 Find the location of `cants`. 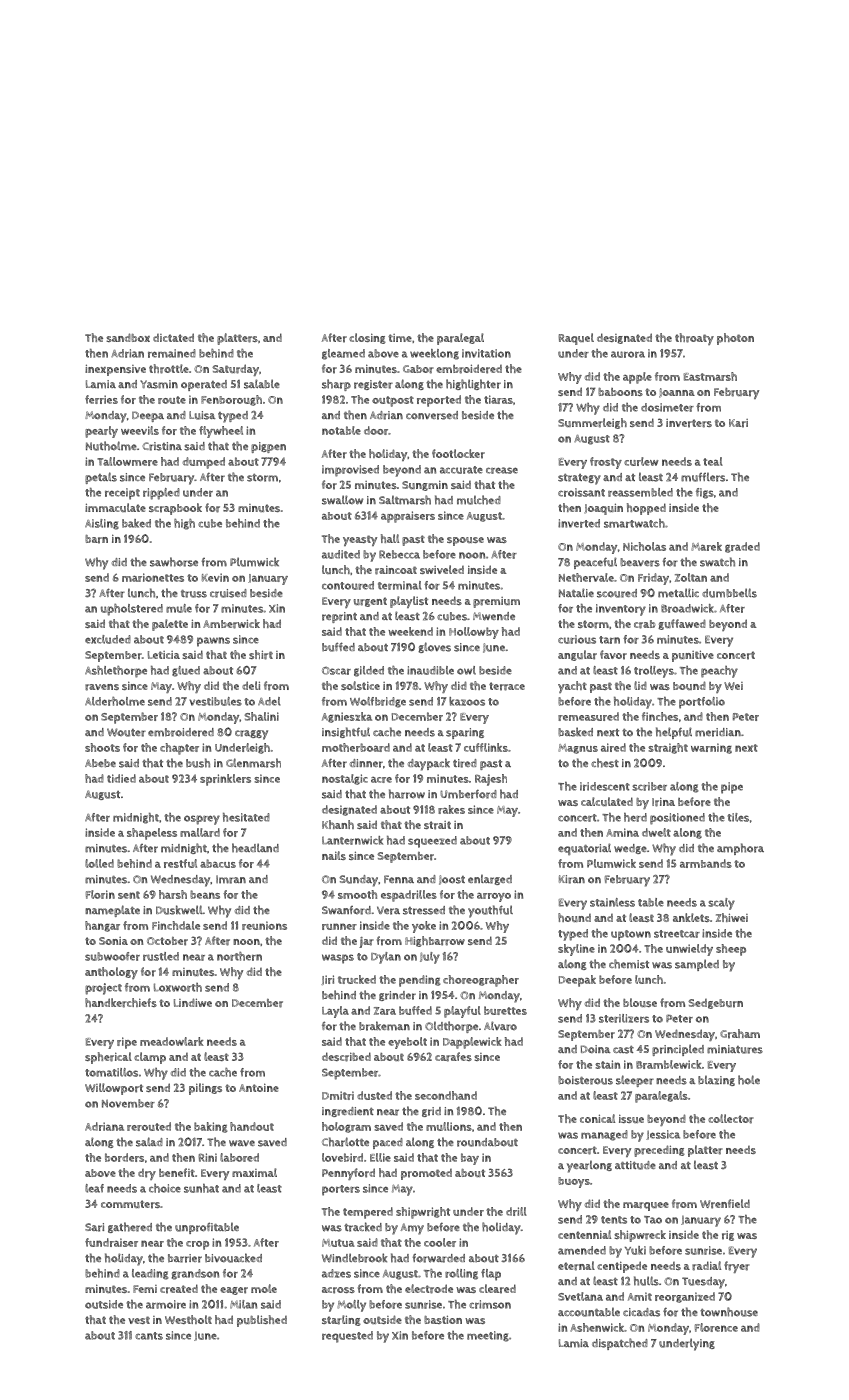

cants is located at coordinates (149, 1336).
